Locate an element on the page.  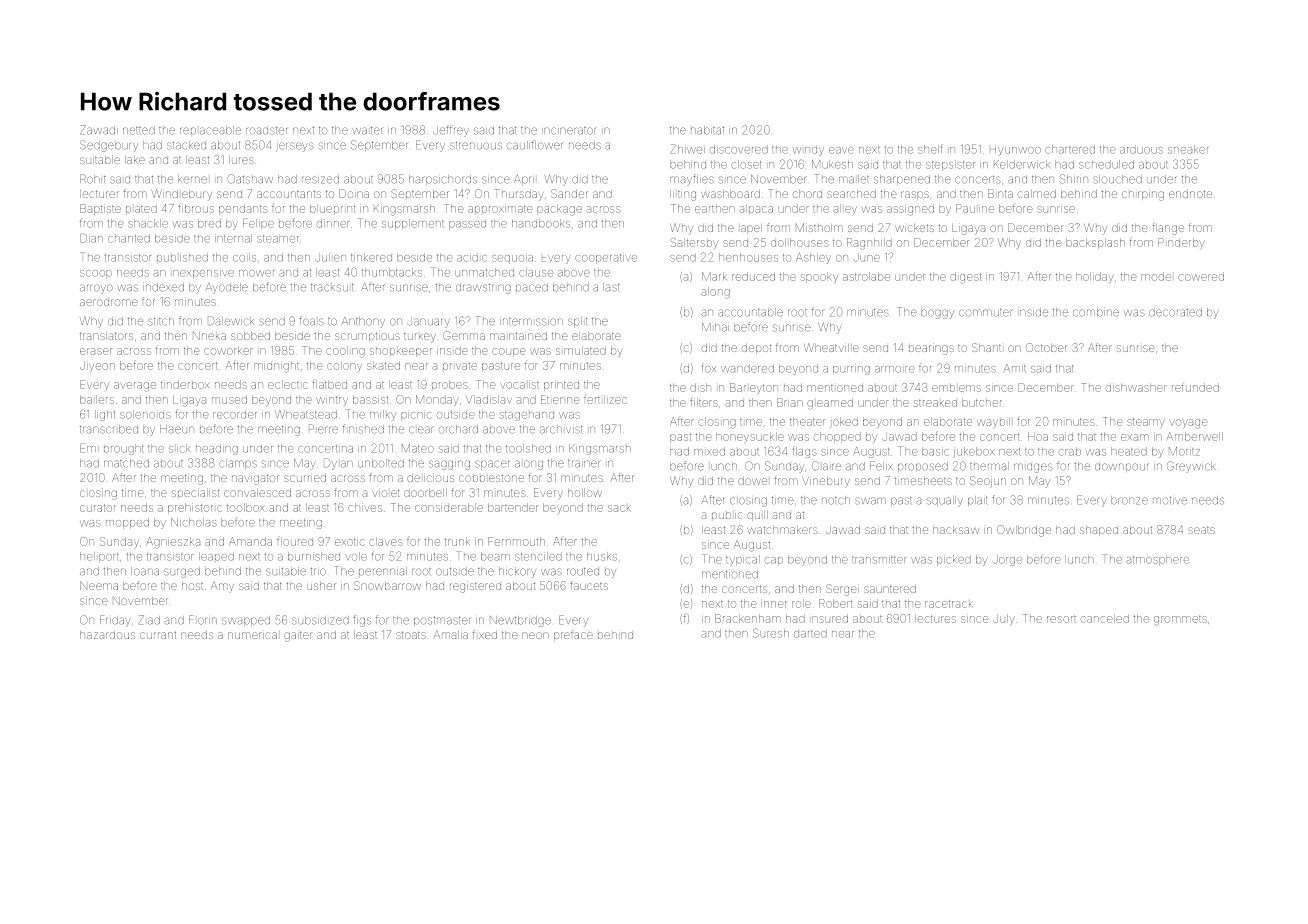
washboard is located at coordinates (730, 194).
